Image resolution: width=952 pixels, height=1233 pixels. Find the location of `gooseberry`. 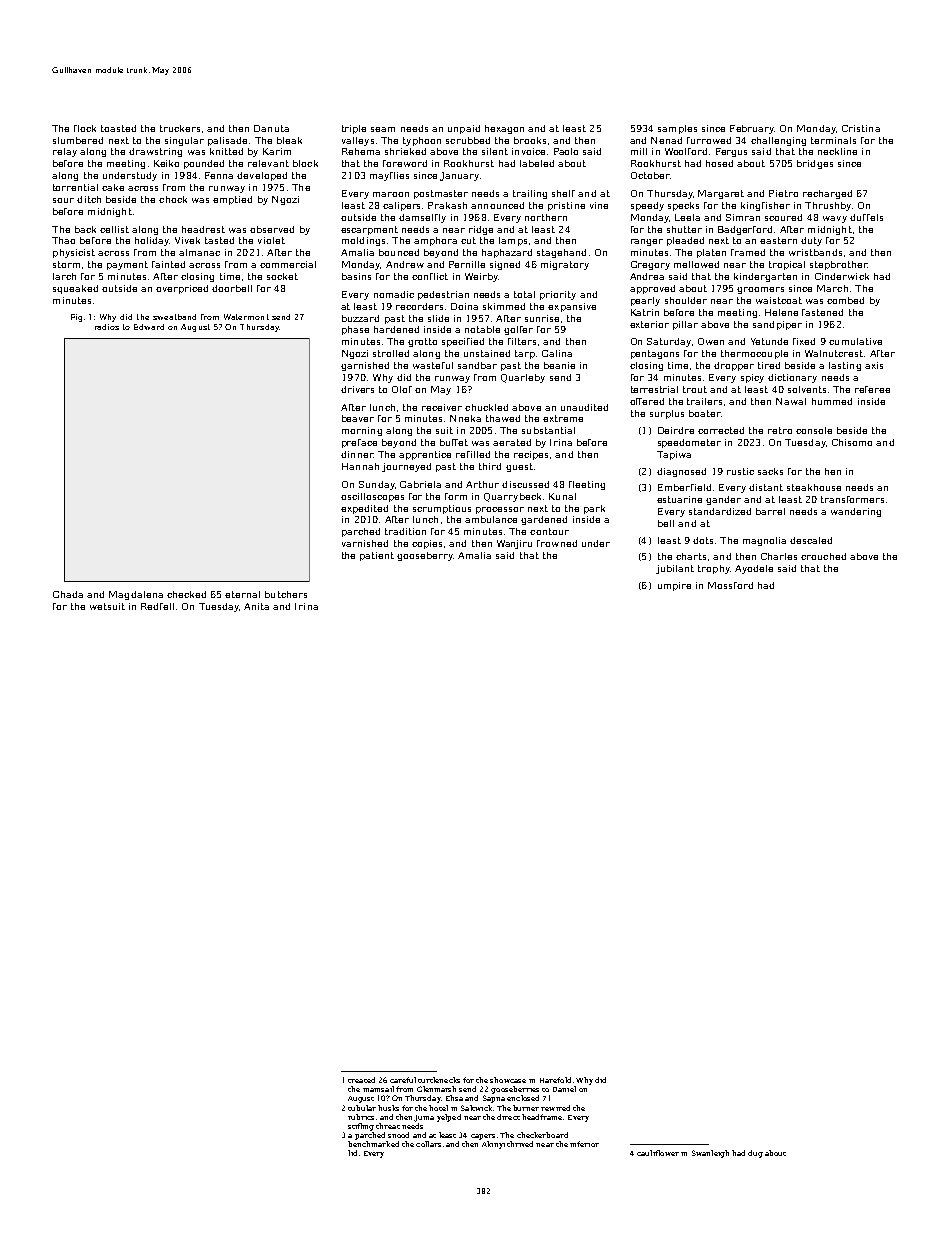

gooseberry is located at coordinates (425, 556).
